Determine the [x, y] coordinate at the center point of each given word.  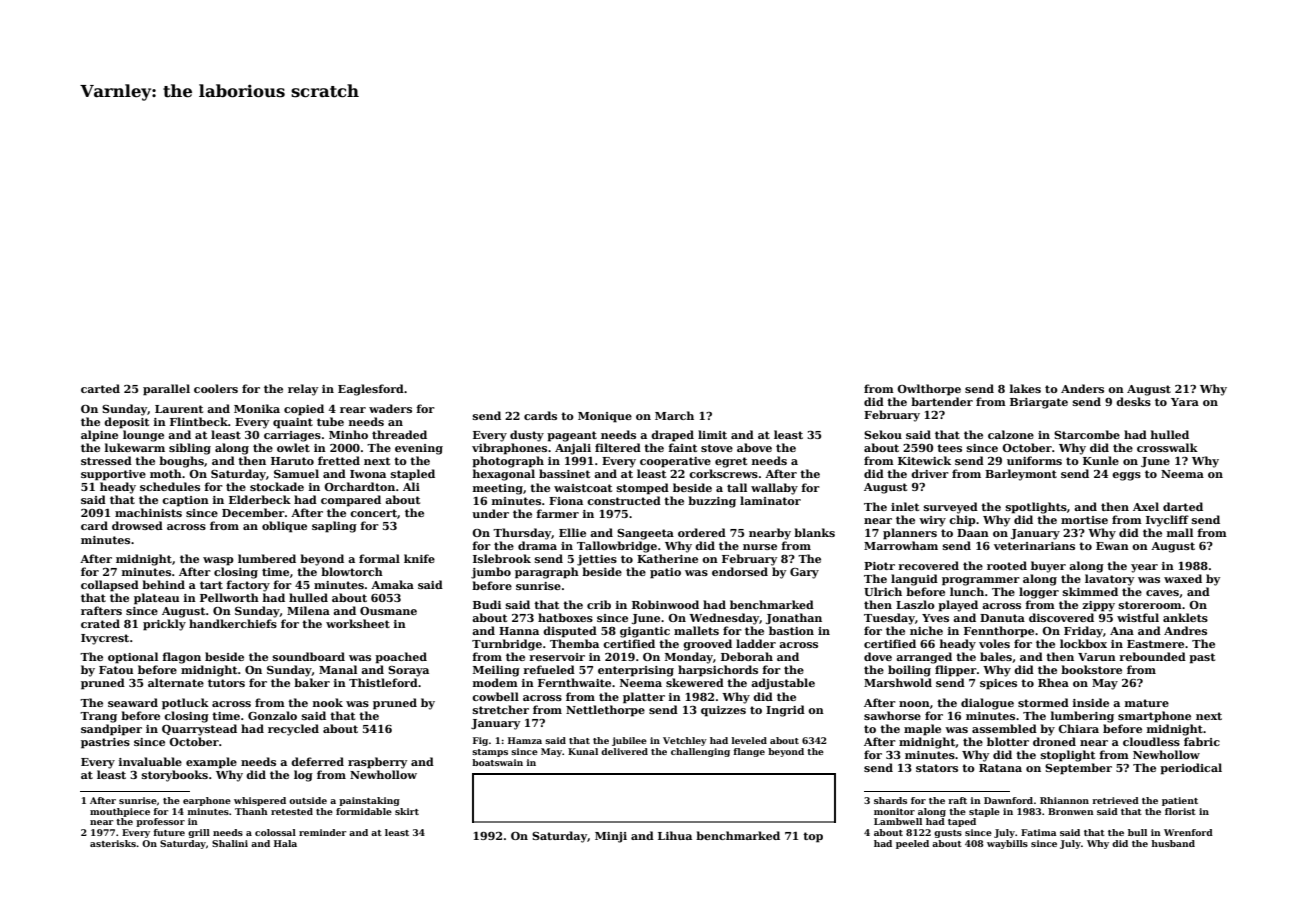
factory [248, 586]
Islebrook [502, 558]
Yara [1185, 402]
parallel [166, 390]
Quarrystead [199, 730]
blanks [814, 532]
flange [749, 752]
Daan [973, 533]
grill [199, 833]
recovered [928, 565]
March [674, 415]
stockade [277, 486]
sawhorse [892, 715]
